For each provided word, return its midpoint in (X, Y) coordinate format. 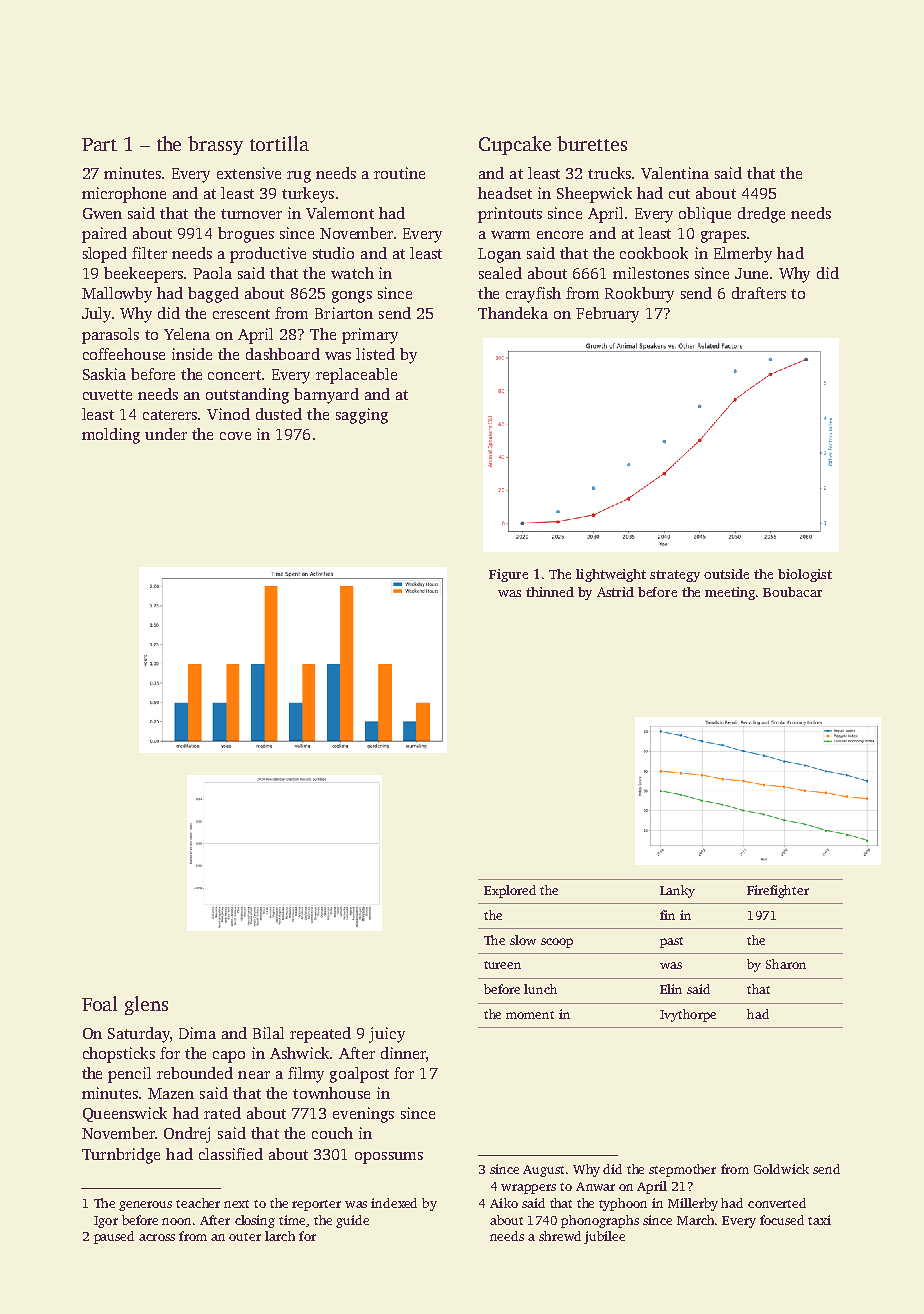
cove (235, 436)
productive (268, 255)
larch (280, 1236)
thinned (550, 592)
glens (146, 1005)
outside (726, 574)
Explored (510, 891)
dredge (761, 215)
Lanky (677, 891)
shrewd (560, 1236)
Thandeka (513, 313)
